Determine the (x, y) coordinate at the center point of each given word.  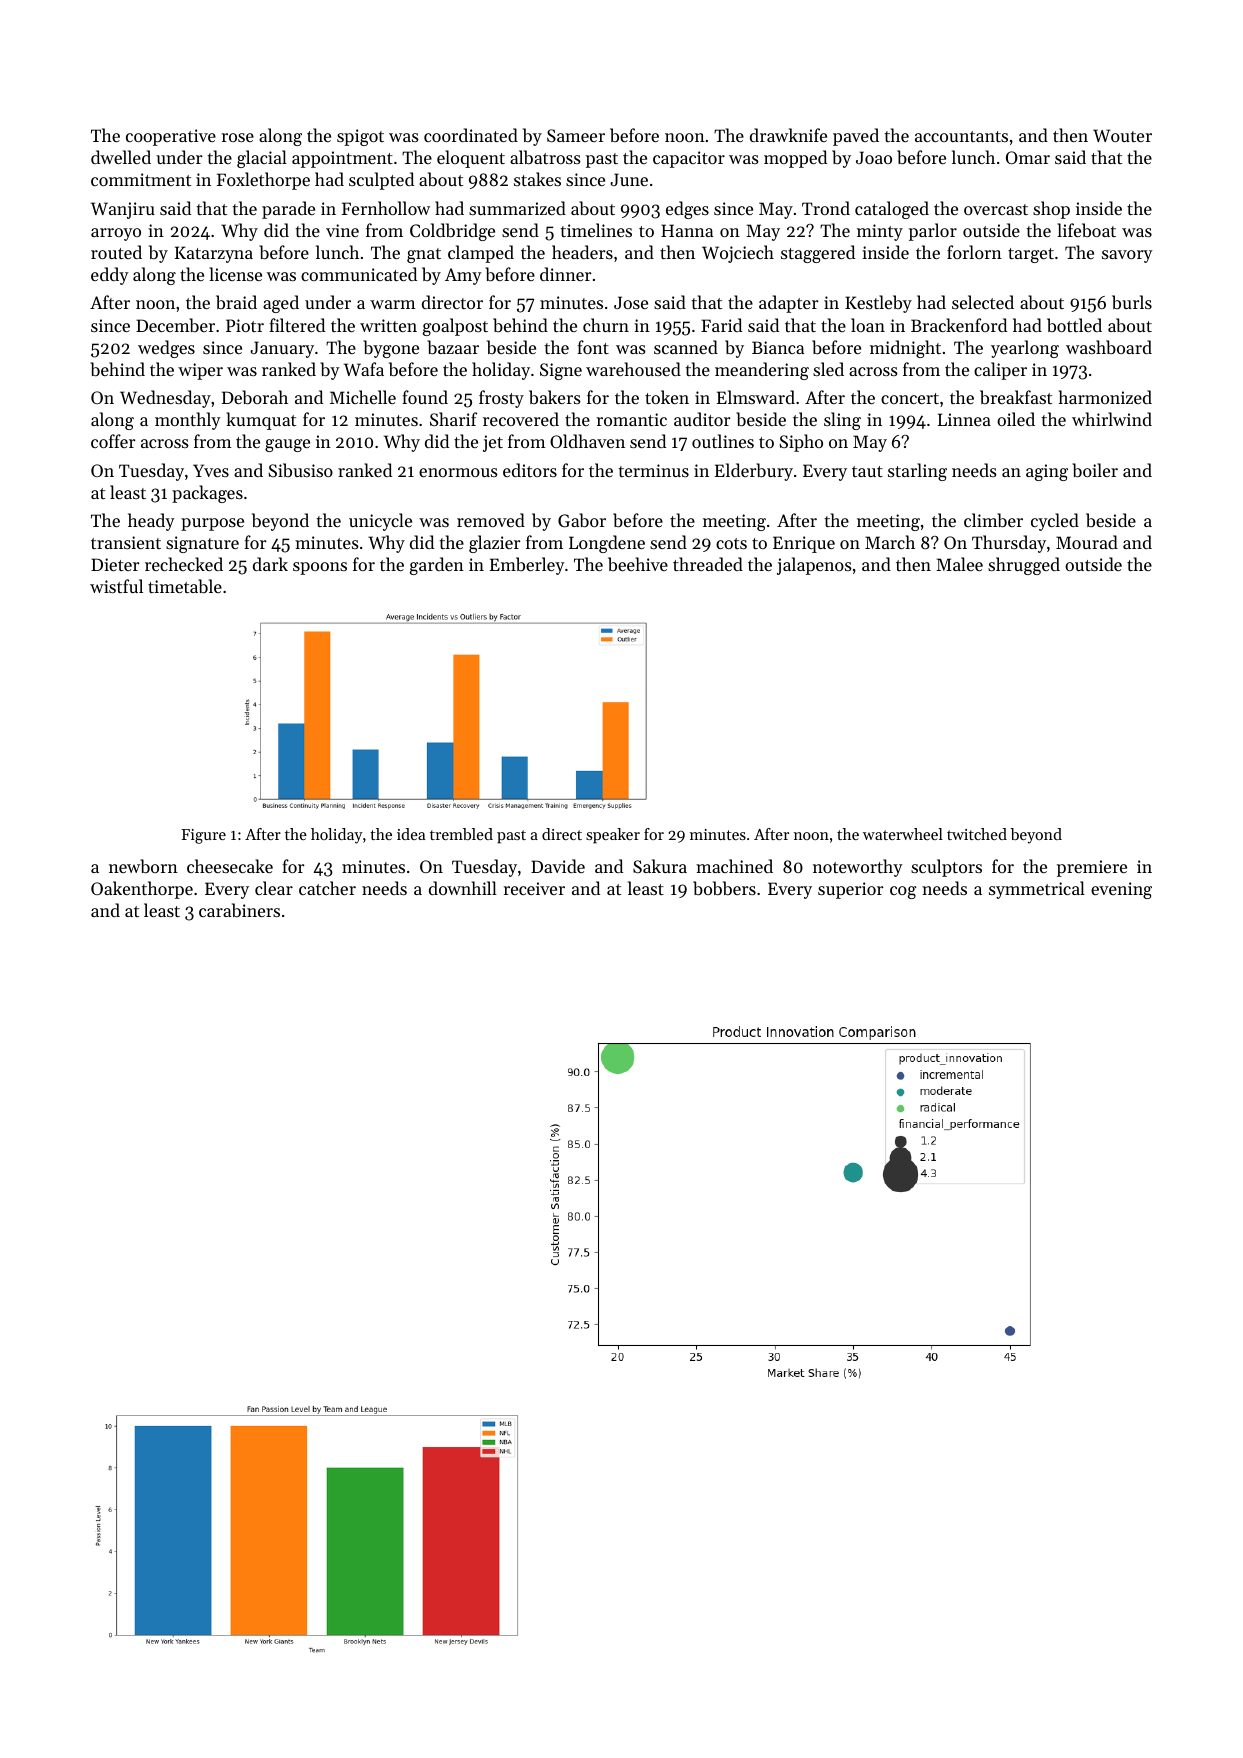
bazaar (453, 347)
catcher (327, 888)
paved (856, 137)
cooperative (171, 137)
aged (281, 304)
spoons (320, 568)
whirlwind (1112, 419)
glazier (495, 544)
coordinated (471, 135)
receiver (534, 888)
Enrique (804, 544)
